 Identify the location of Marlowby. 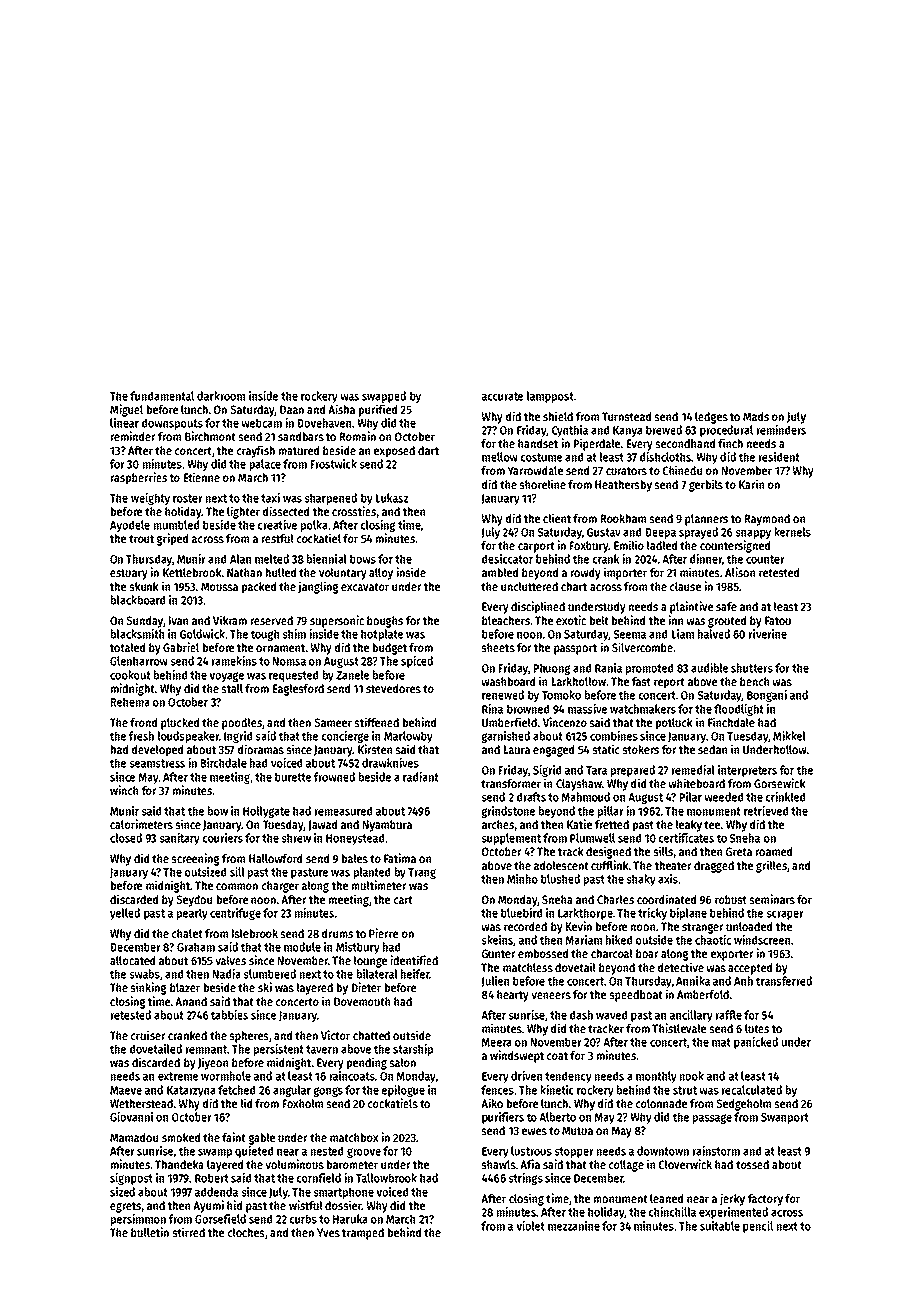
(408, 737).
